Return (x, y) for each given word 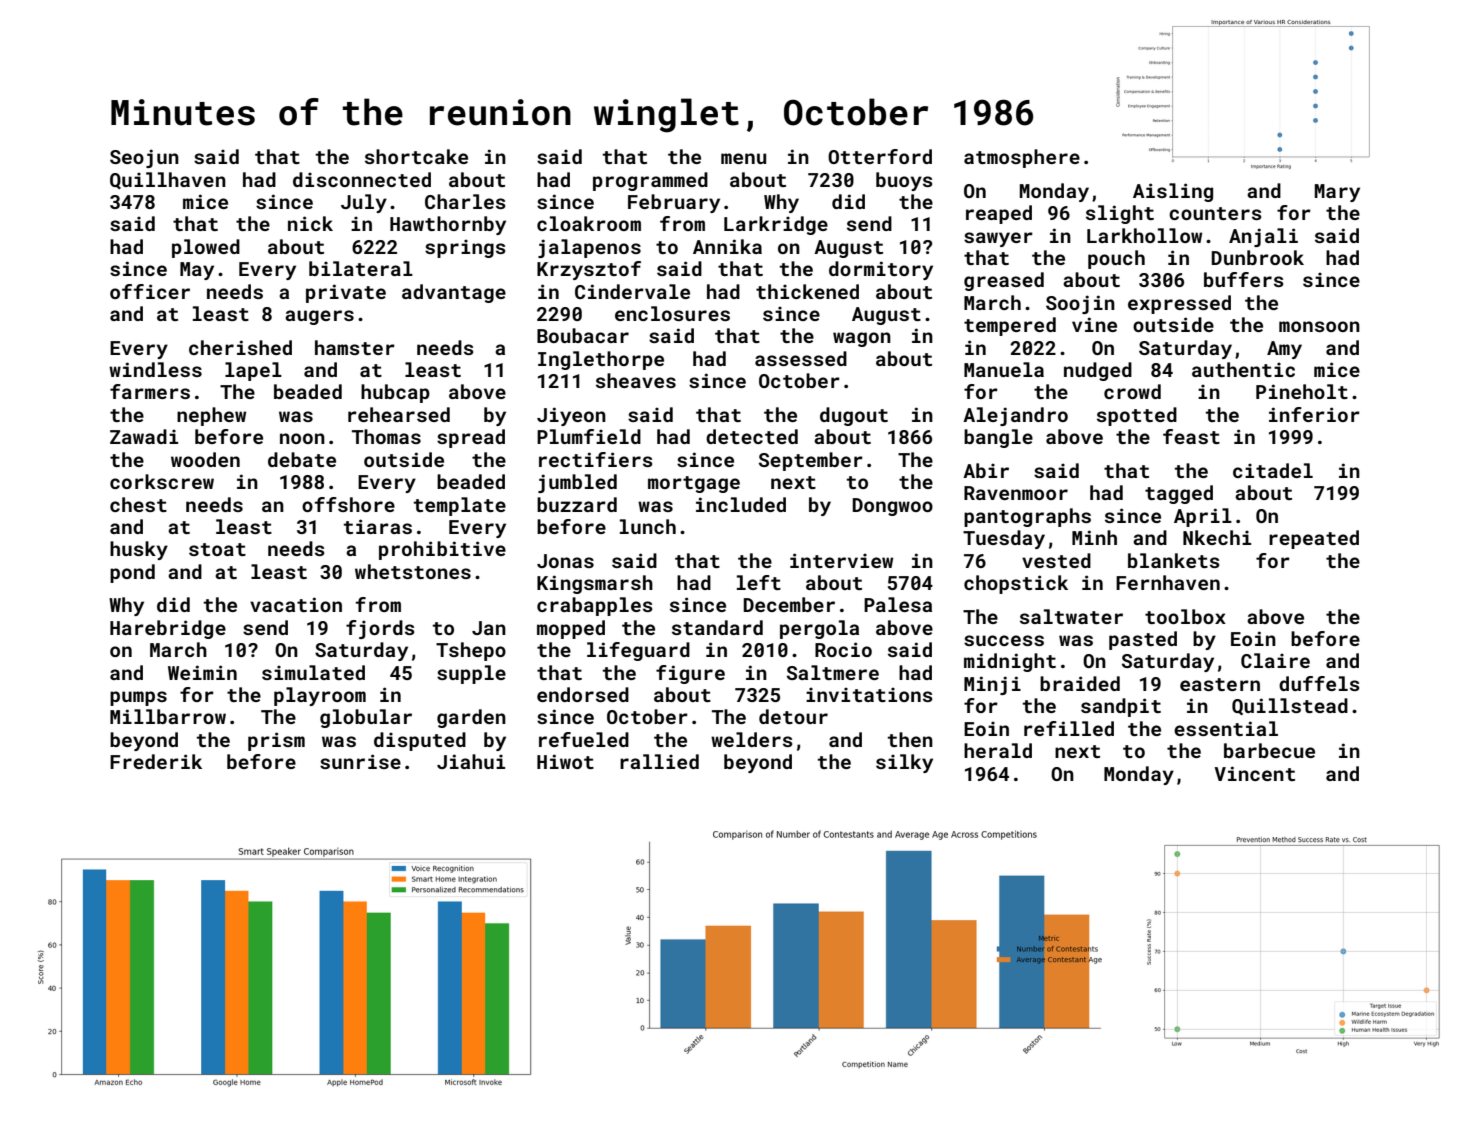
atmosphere (1022, 158)
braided (1080, 683)
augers (319, 317)
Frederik (156, 761)
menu (743, 158)
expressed (1179, 304)
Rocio (843, 649)
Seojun (144, 158)
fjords (380, 629)
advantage (454, 293)
